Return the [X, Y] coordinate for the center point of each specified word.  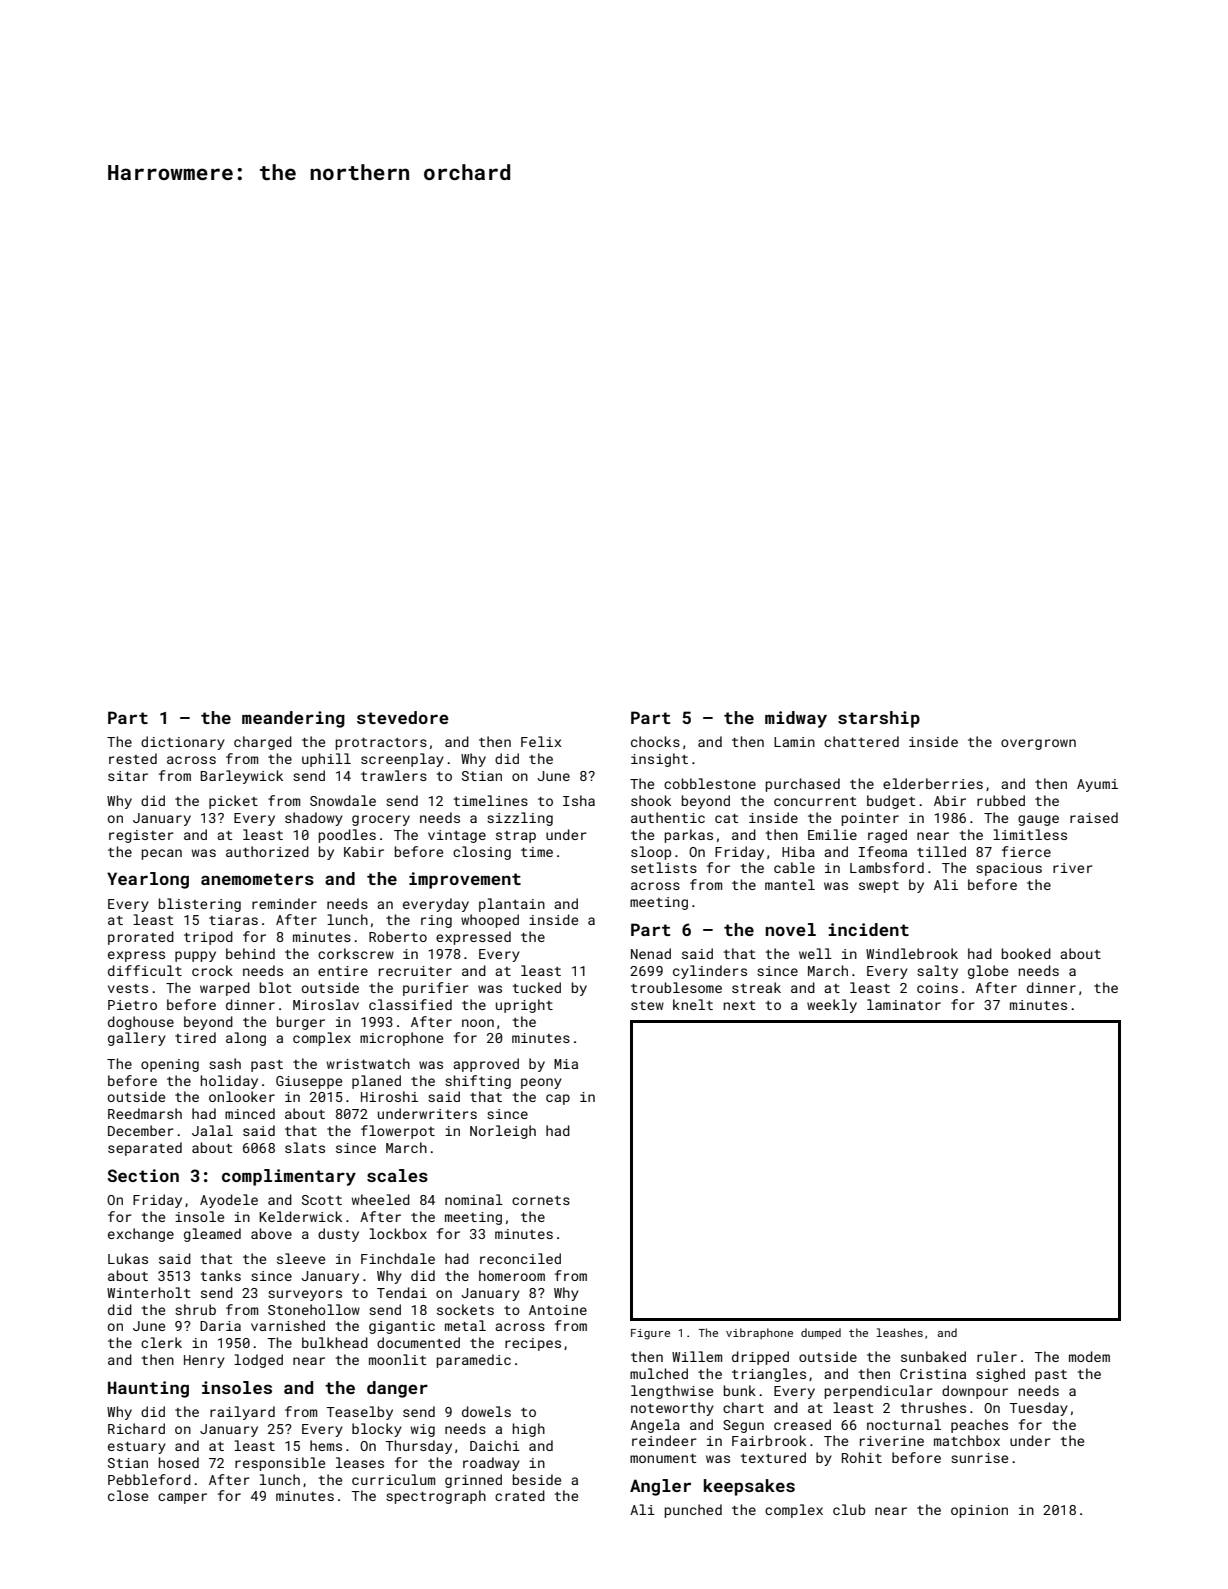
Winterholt [149, 1292]
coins [937, 988]
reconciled [520, 1258]
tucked [537, 987]
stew [647, 1005]
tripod [208, 938]
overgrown [1038, 744]
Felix [541, 741]
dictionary [183, 743]
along [246, 1039]
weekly [832, 1006]
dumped [821, 1334]
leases [360, 1462]
